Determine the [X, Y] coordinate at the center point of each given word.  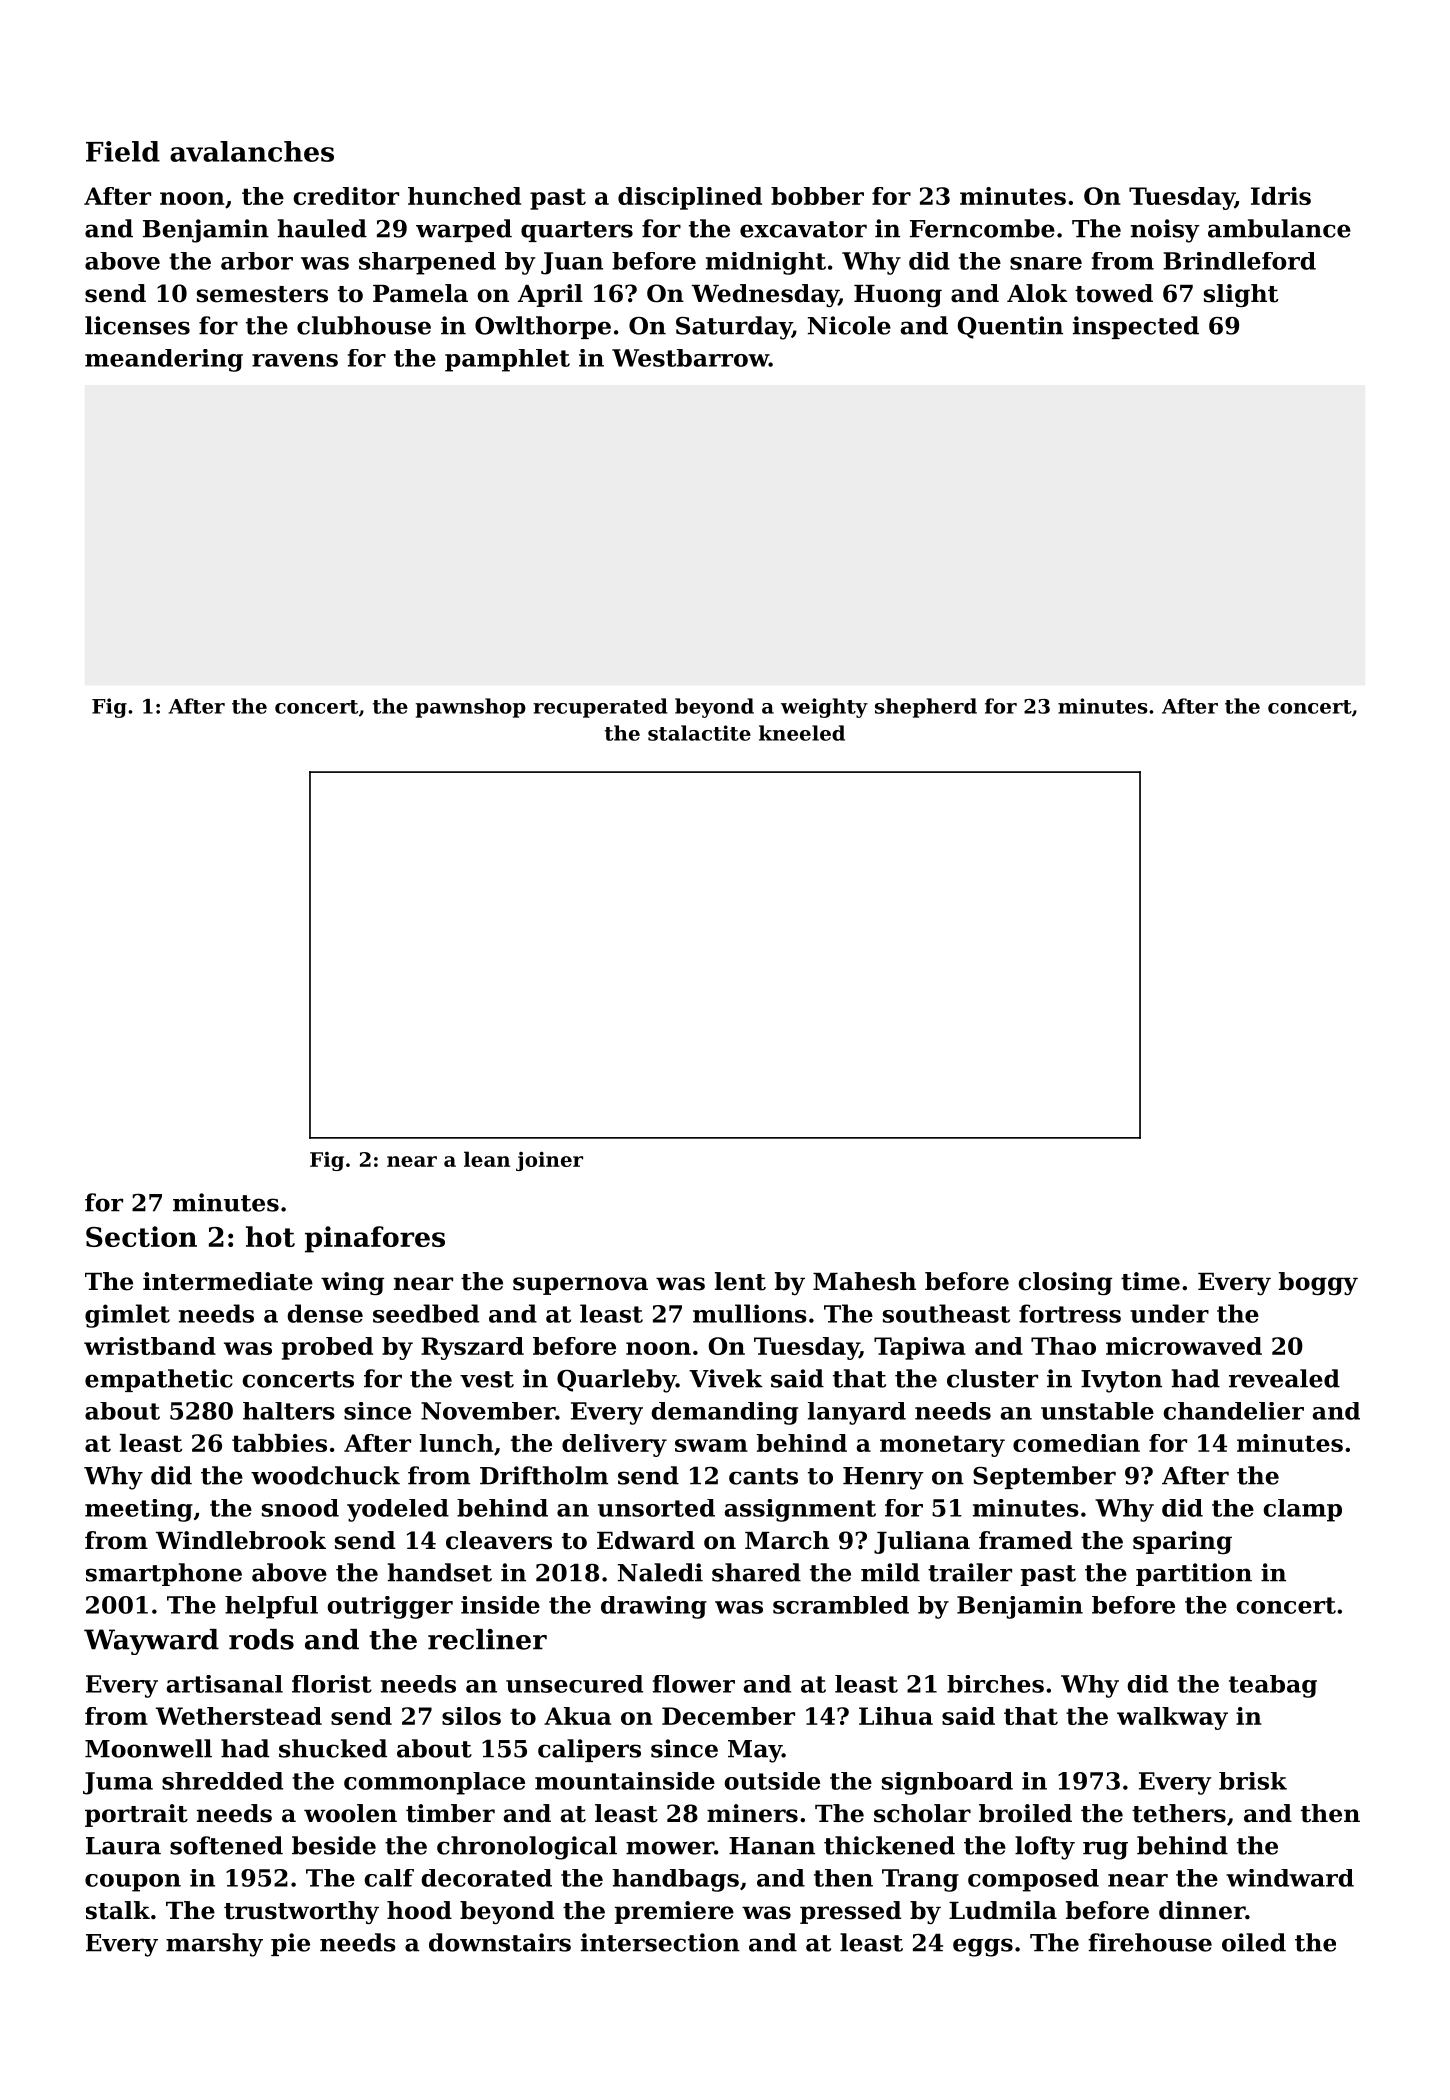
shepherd [926, 708]
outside [772, 1781]
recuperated [600, 708]
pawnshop [471, 708]
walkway [1172, 1718]
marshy [214, 1945]
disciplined [690, 198]
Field [123, 151]
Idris [1281, 196]
